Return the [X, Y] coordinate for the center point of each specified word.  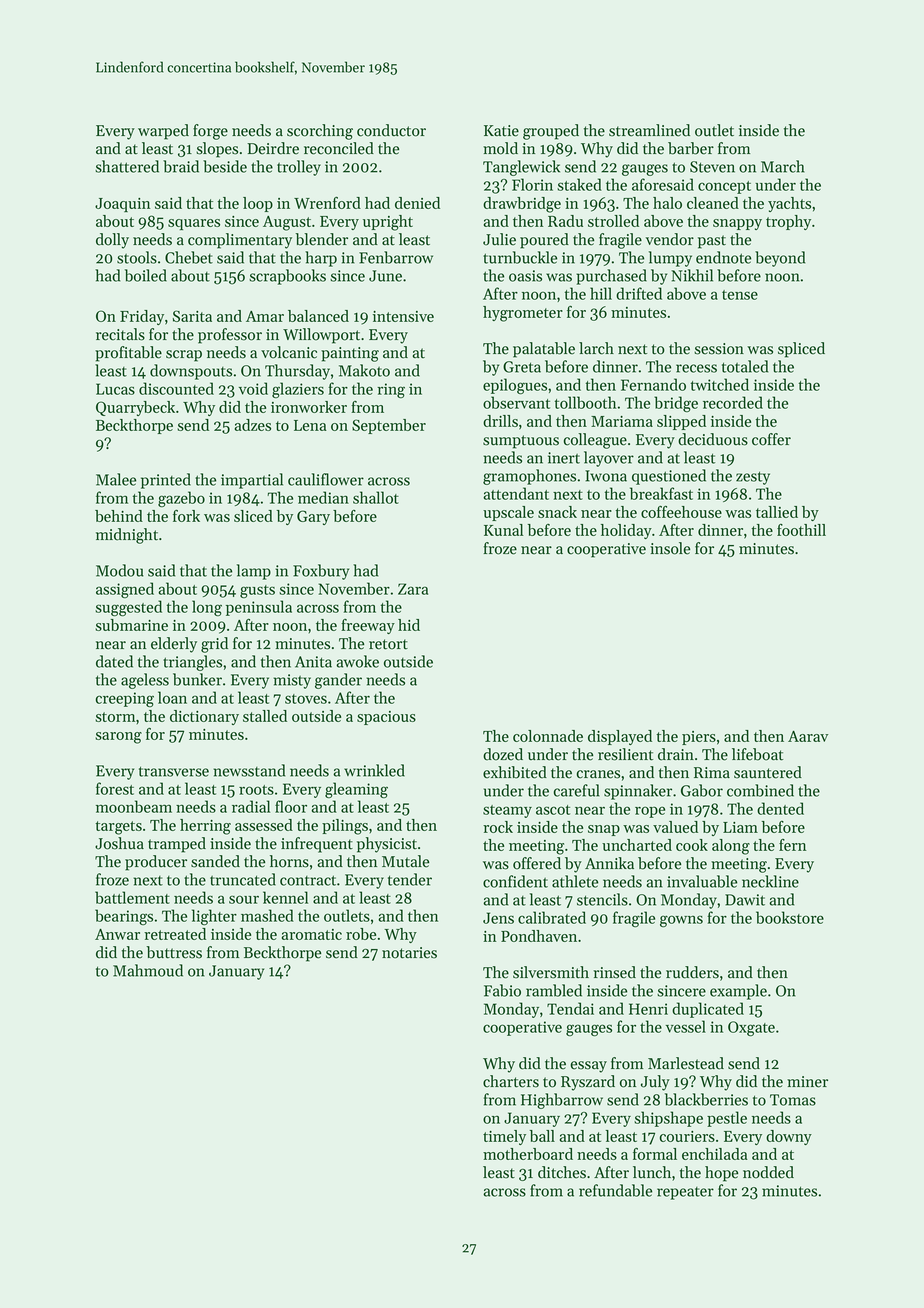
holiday [626, 531]
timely [504, 1137]
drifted [639, 293]
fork [186, 516]
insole [670, 548]
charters [511, 1081]
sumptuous [521, 442]
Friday [142, 317]
